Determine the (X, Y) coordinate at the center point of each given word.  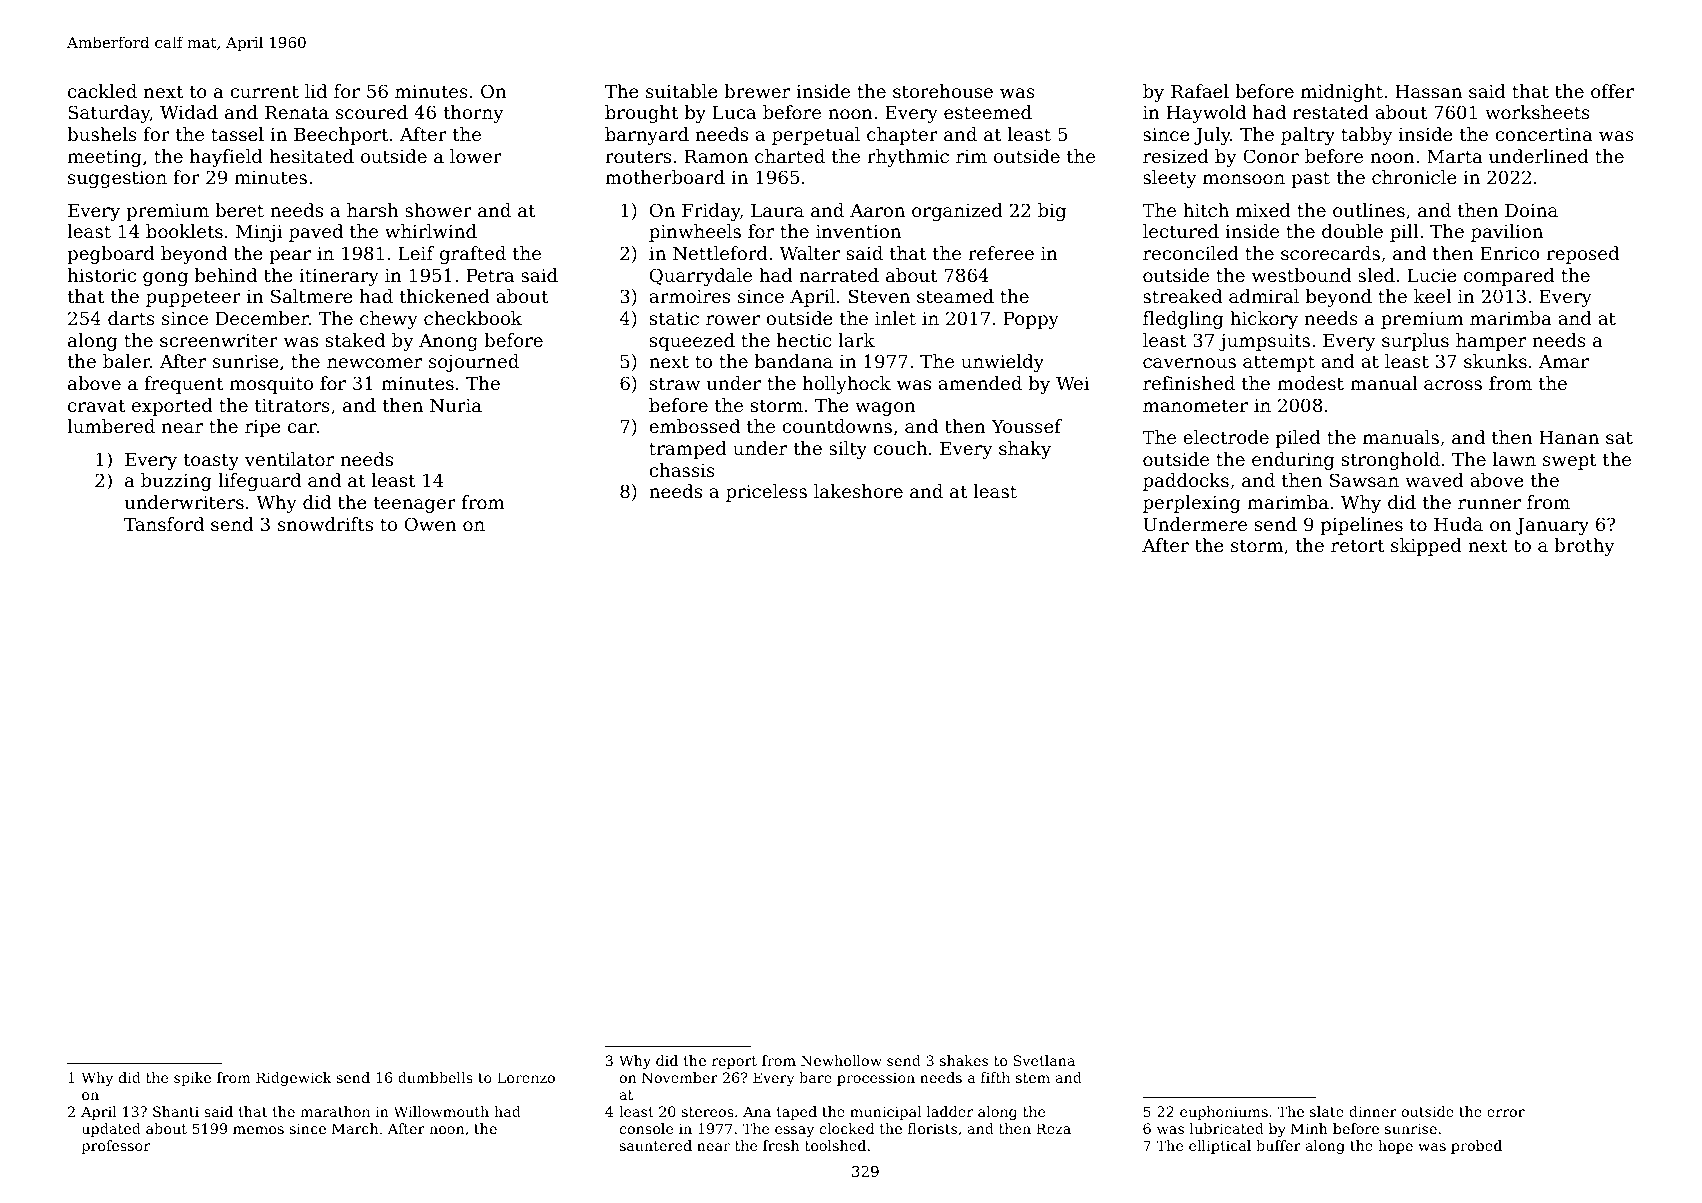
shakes (964, 1060)
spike (192, 1079)
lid (316, 91)
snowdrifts (325, 524)
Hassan (1428, 91)
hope (1395, 1147)
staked (355, 340)
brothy (1584, 547)
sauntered (656, 1145)
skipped (1426, 547)
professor (116, 1147)
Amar (1564, 361)
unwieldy (1002, 363)
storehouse (943, 91)
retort (1357, 545)
